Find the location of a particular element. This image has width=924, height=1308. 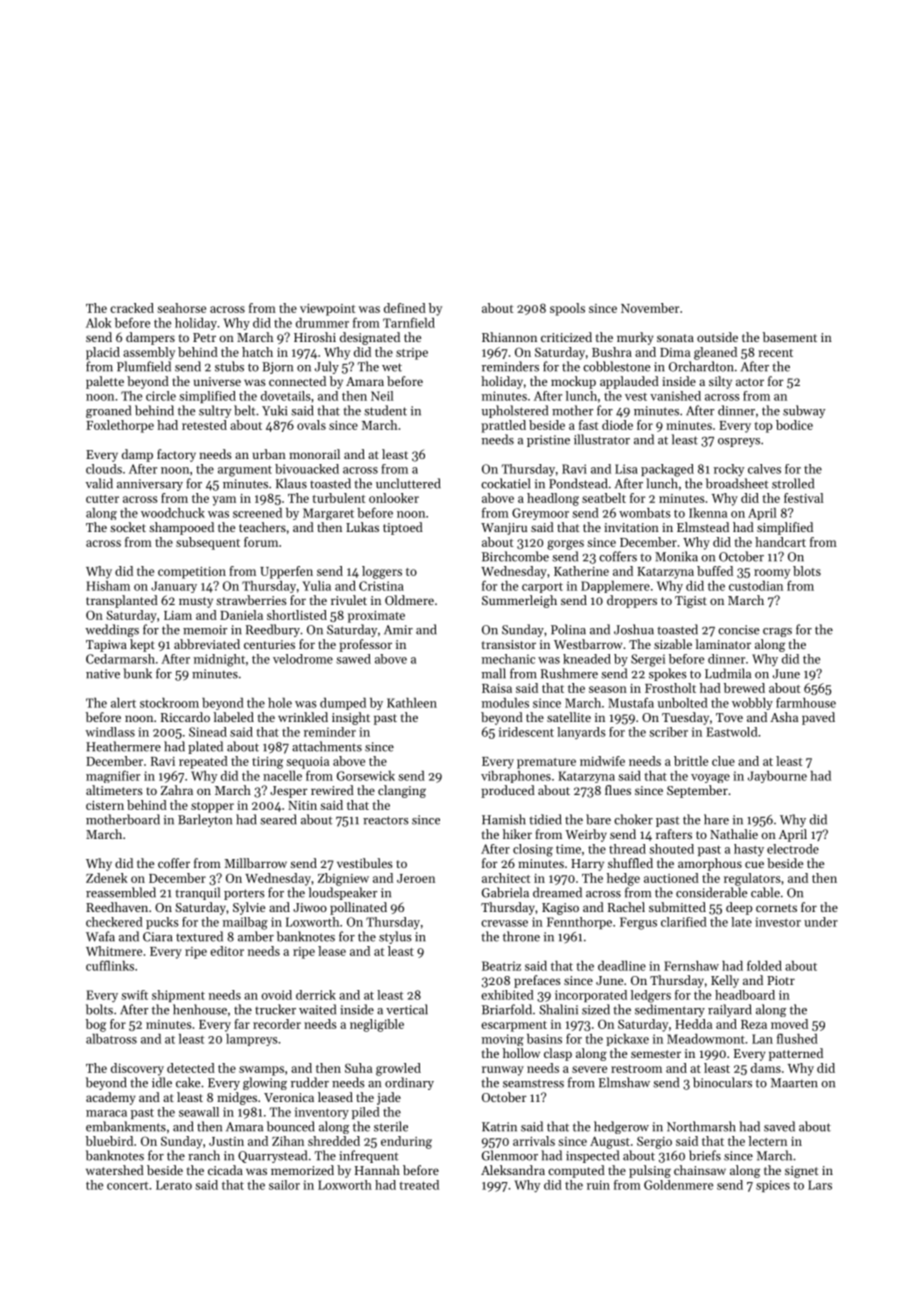

mechanic is located at coordinates (508, 659).
